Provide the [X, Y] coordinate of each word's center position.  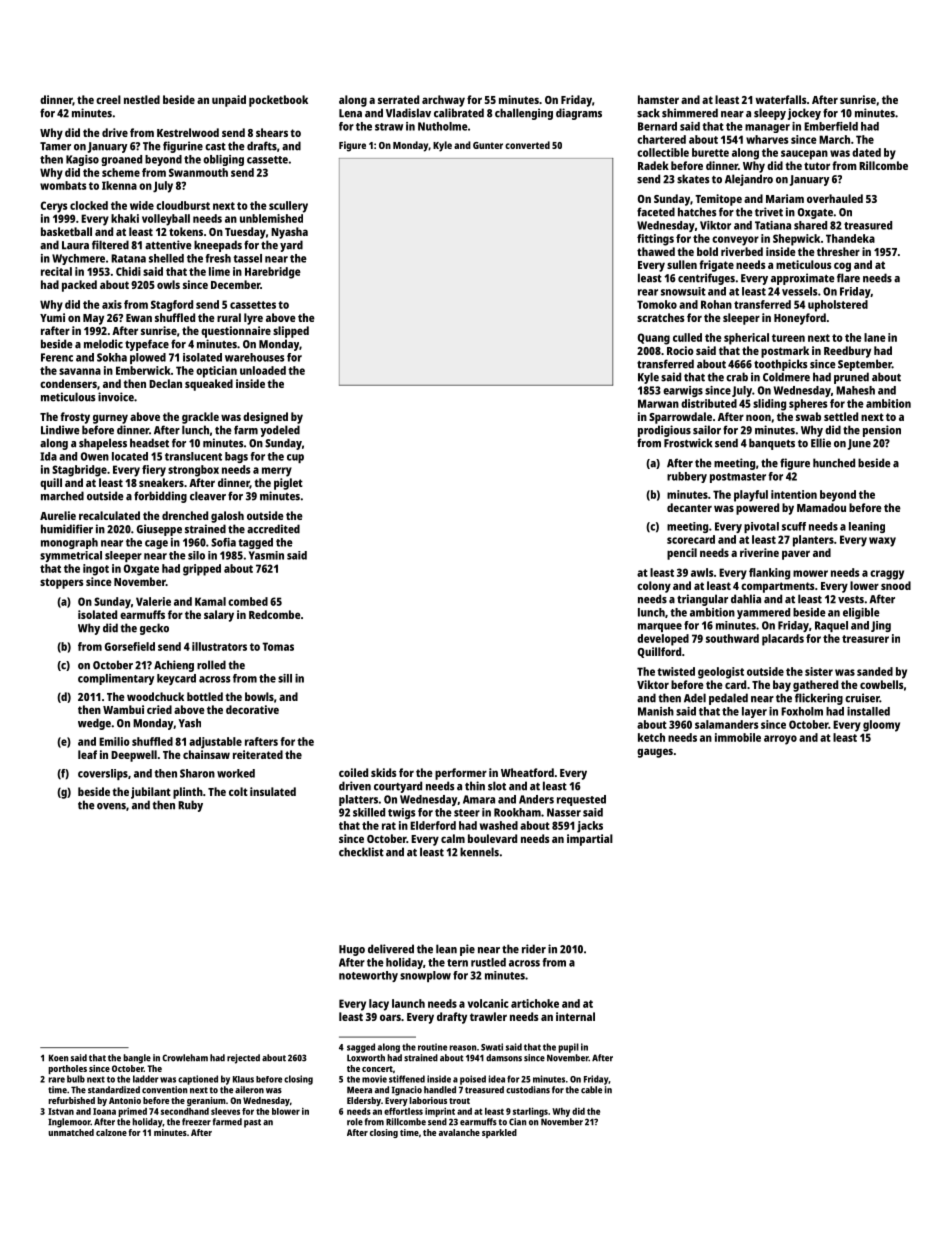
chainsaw [206, 754]
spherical [746, 339]
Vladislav [408, 113]
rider [534, 949]
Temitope [718, 200]
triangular [702, 600]
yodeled [280, 431]
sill [285, 678]
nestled [142, 99]
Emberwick [143, 370]
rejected [243, 1059]
